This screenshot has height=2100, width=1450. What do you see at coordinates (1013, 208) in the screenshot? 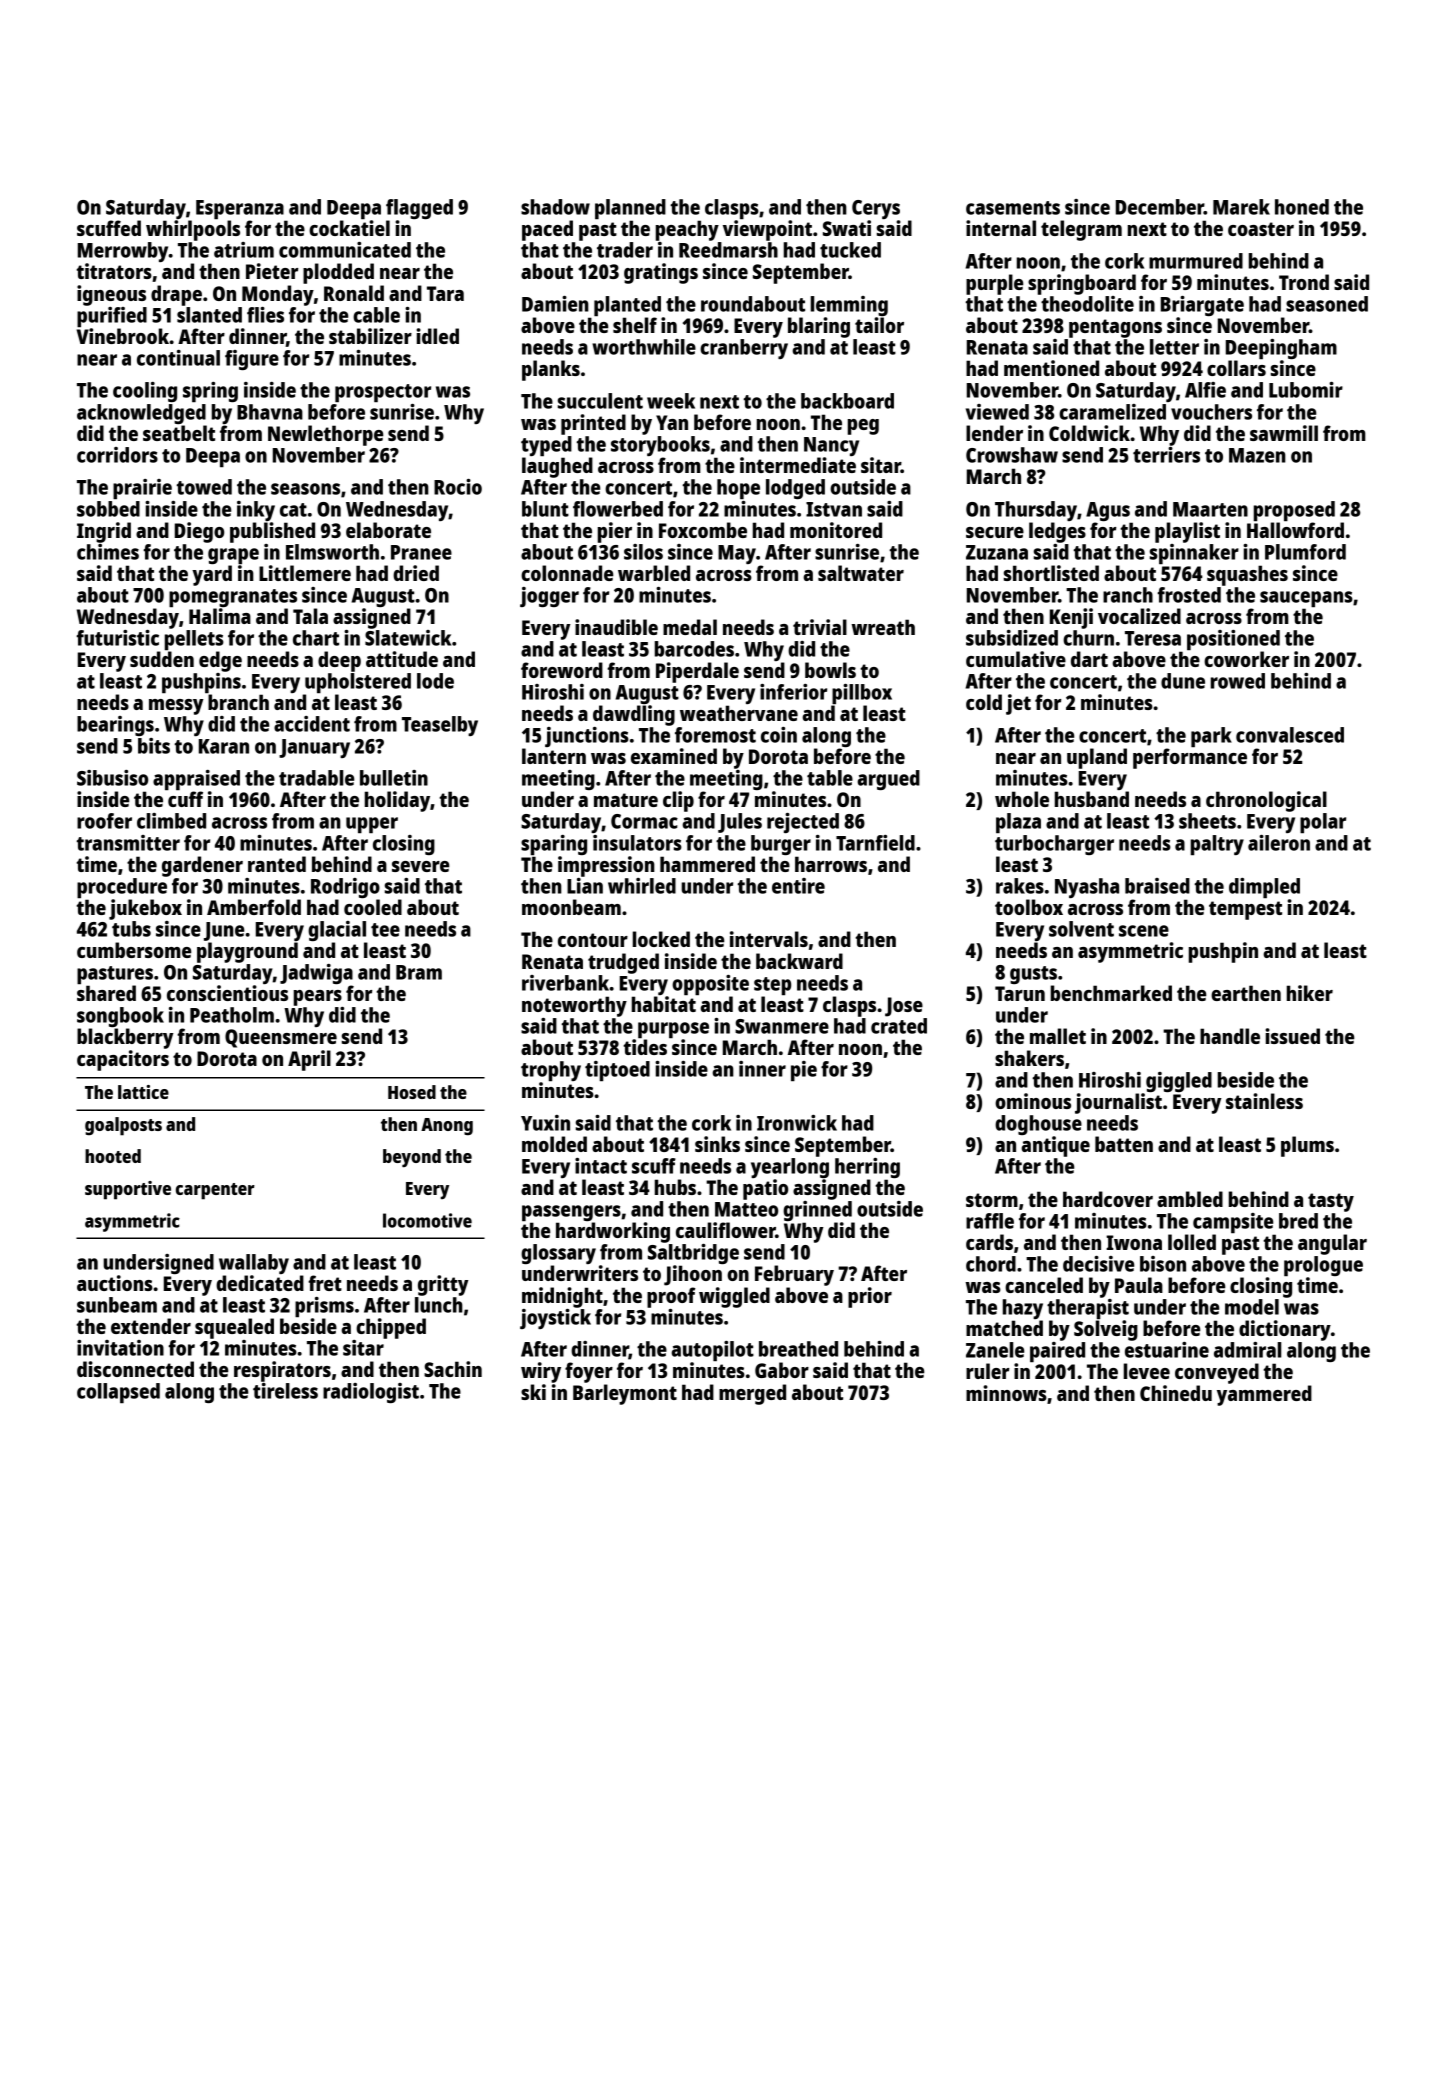
I see `casements` at bounding box center [1013, 208].
